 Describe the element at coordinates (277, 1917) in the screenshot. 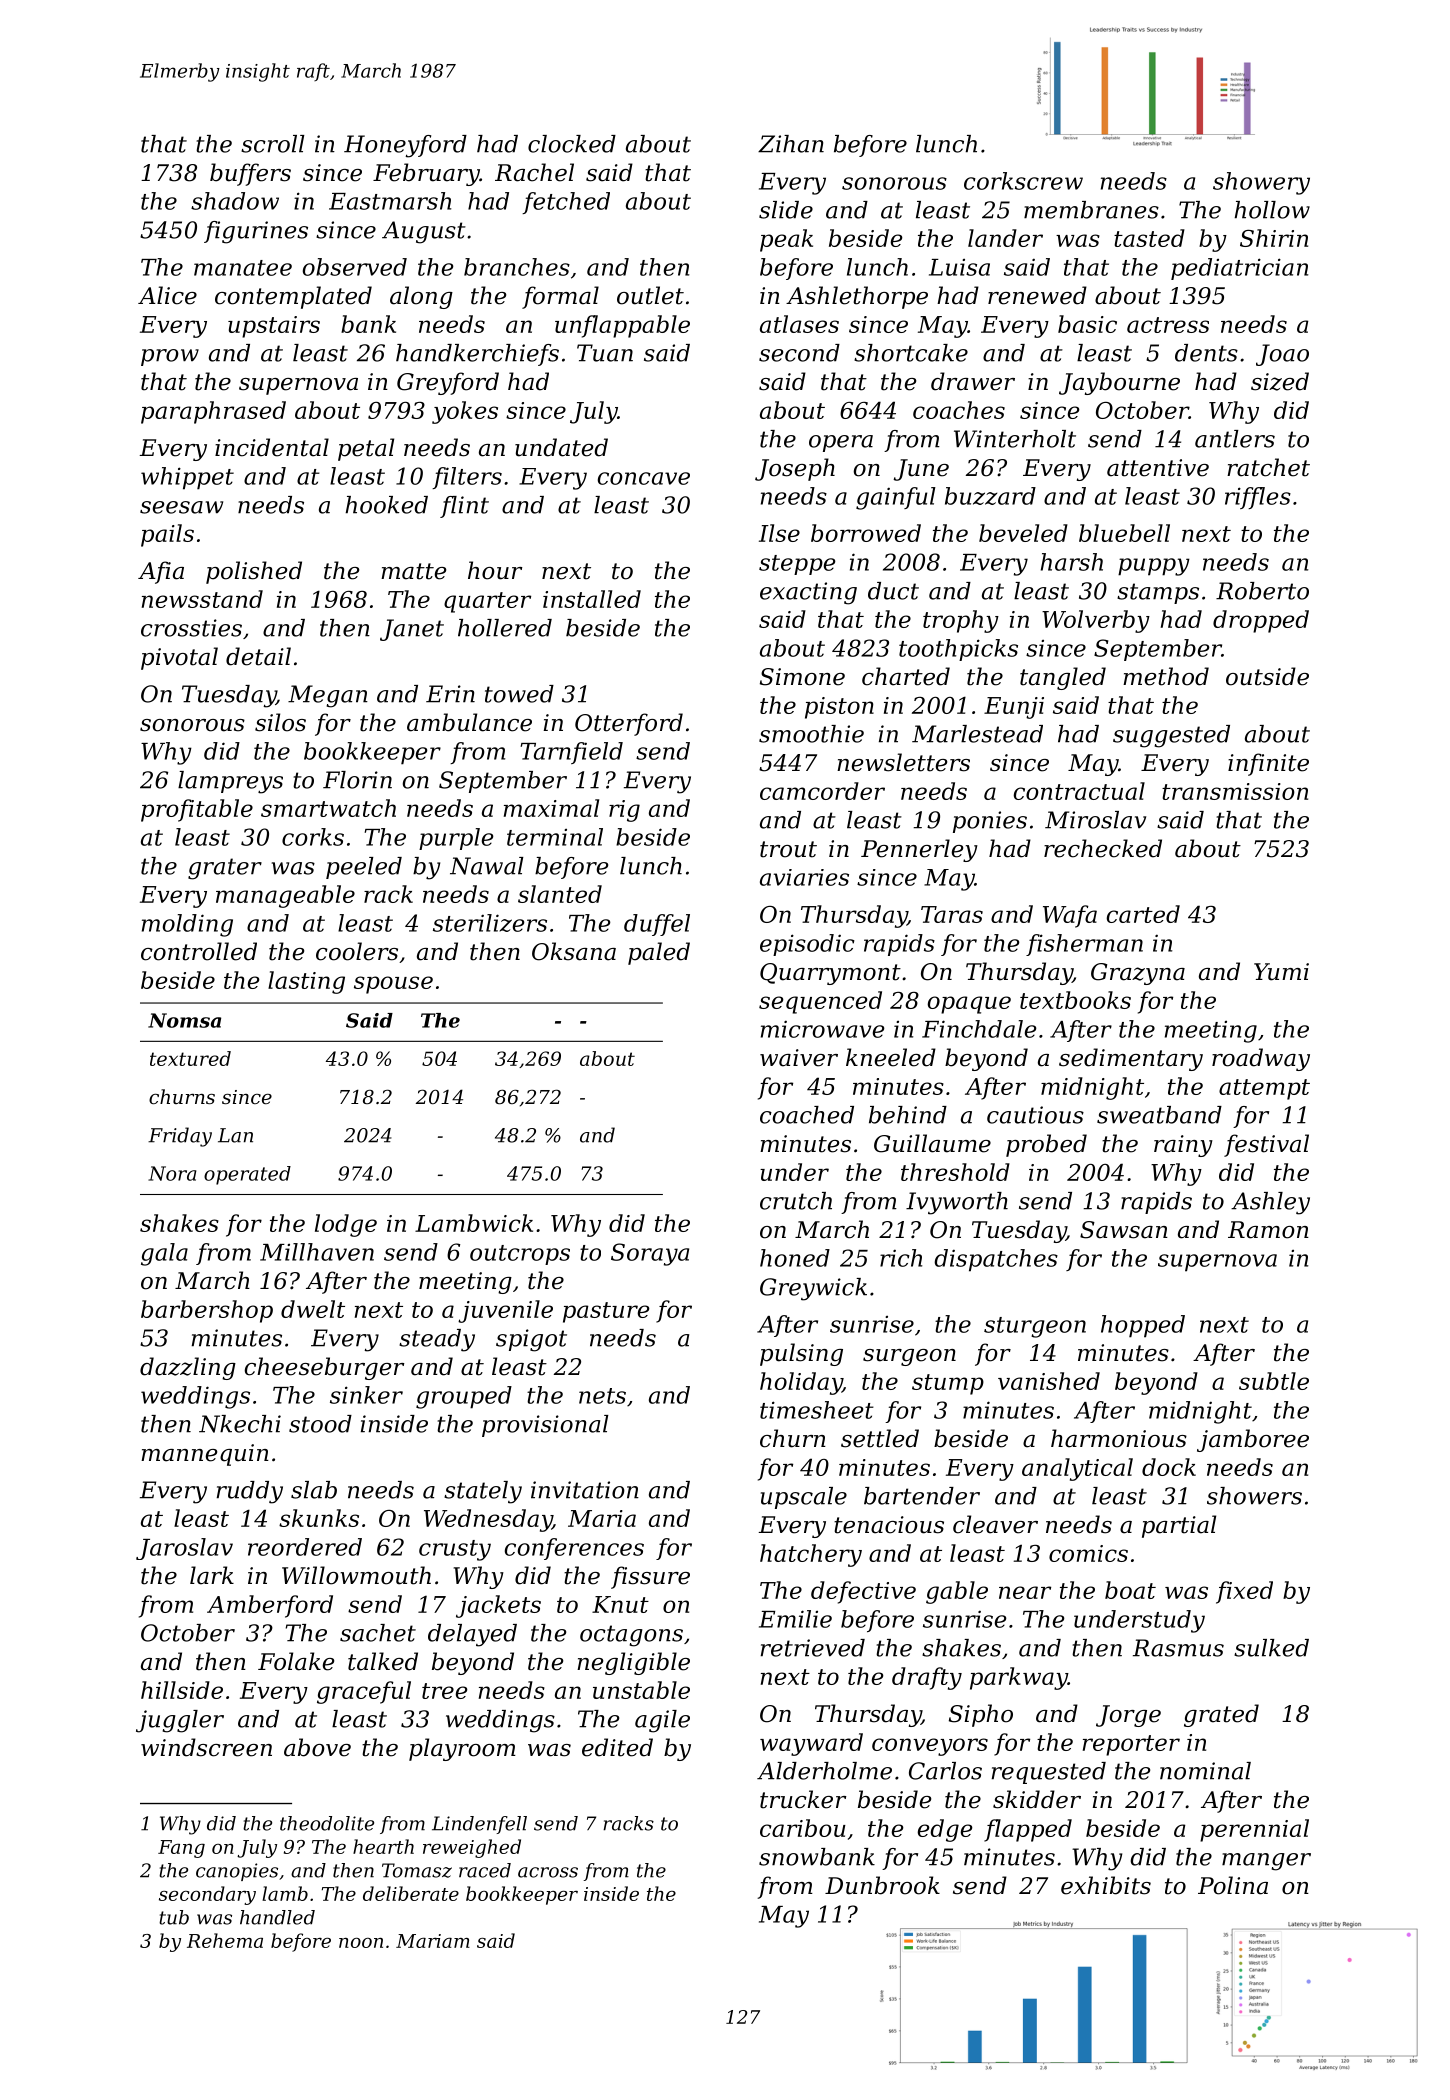

I see `handled` at that location.
